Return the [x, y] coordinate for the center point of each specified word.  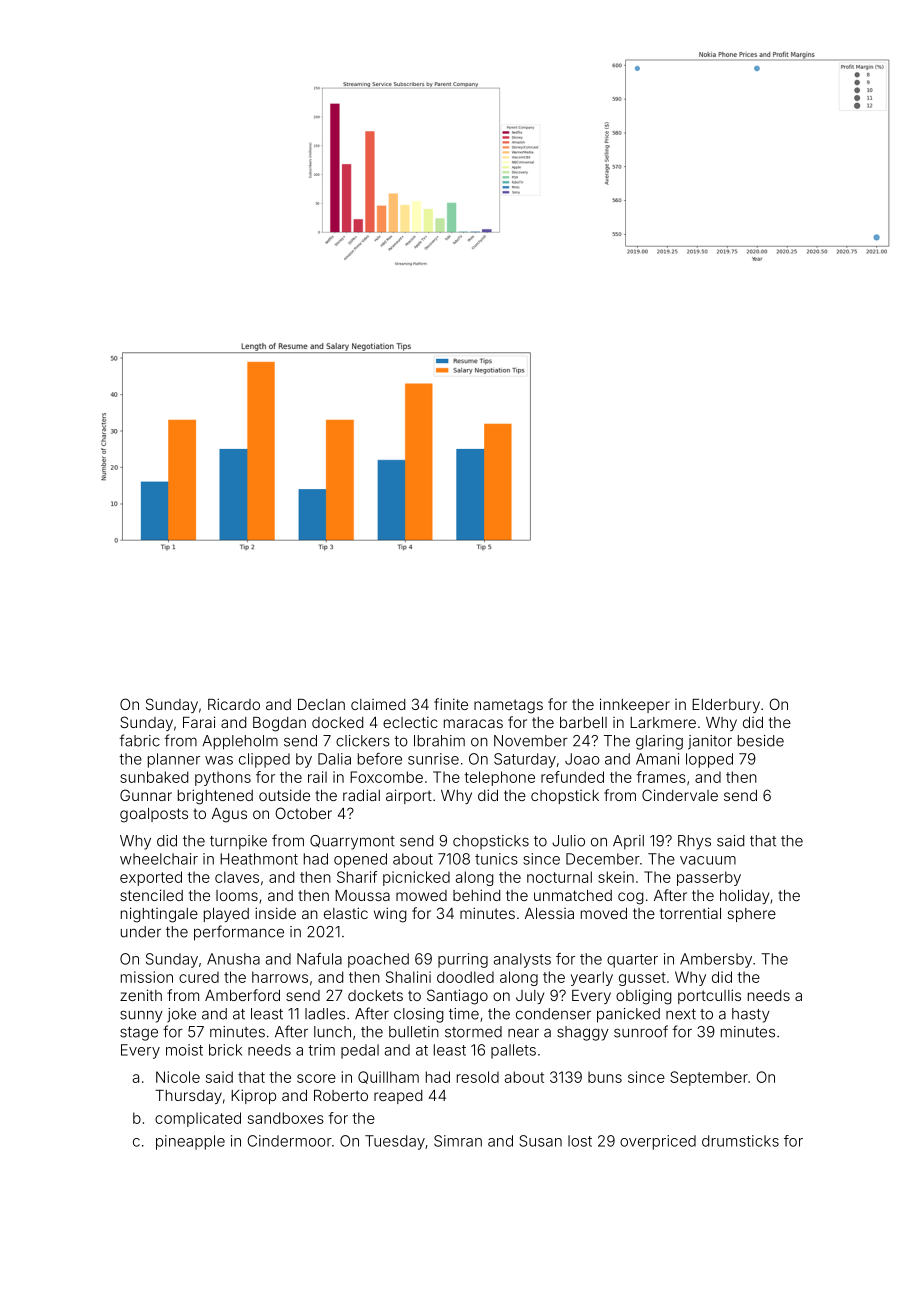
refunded [572, 777]
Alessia [549, 913]
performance [239, 933]
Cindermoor [289, 1141]
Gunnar [146, 795]
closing [419, 1015]
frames [661, 777]
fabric [139, 740]
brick [225, 1050]
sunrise [433, 759]
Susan [540, 1141]
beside [761, 741]
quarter [632, 961]
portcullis [709, 996]
